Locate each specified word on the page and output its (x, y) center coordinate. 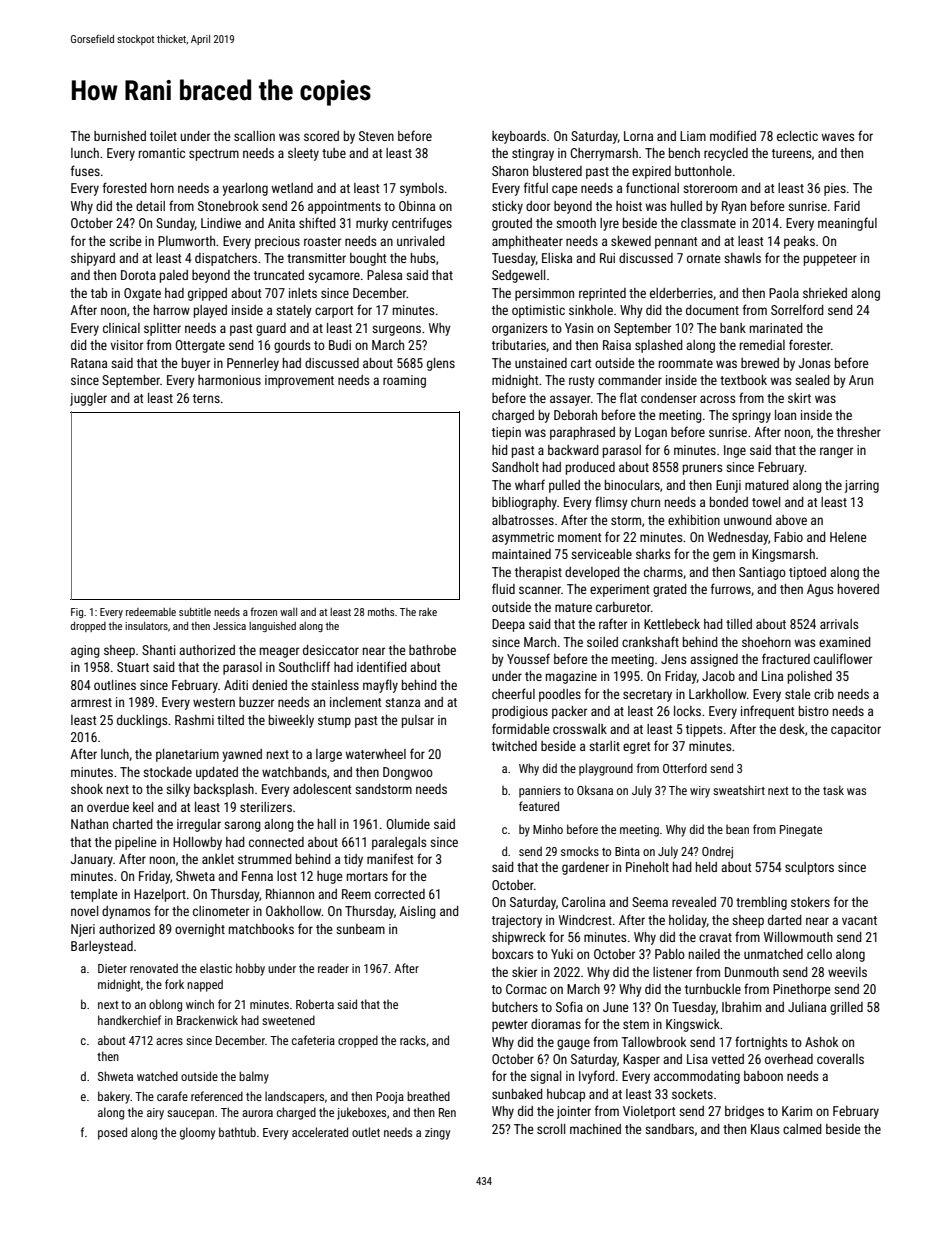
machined (595, 1129)
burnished (120, 136)
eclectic (797, 136)
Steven (376, 136)
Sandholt (515, 467)
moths (381, 612)
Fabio (788, 537)
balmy (254, 1077)
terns (206, 398)
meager (279, 652)
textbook (743, 380)
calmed (802, 1129)
